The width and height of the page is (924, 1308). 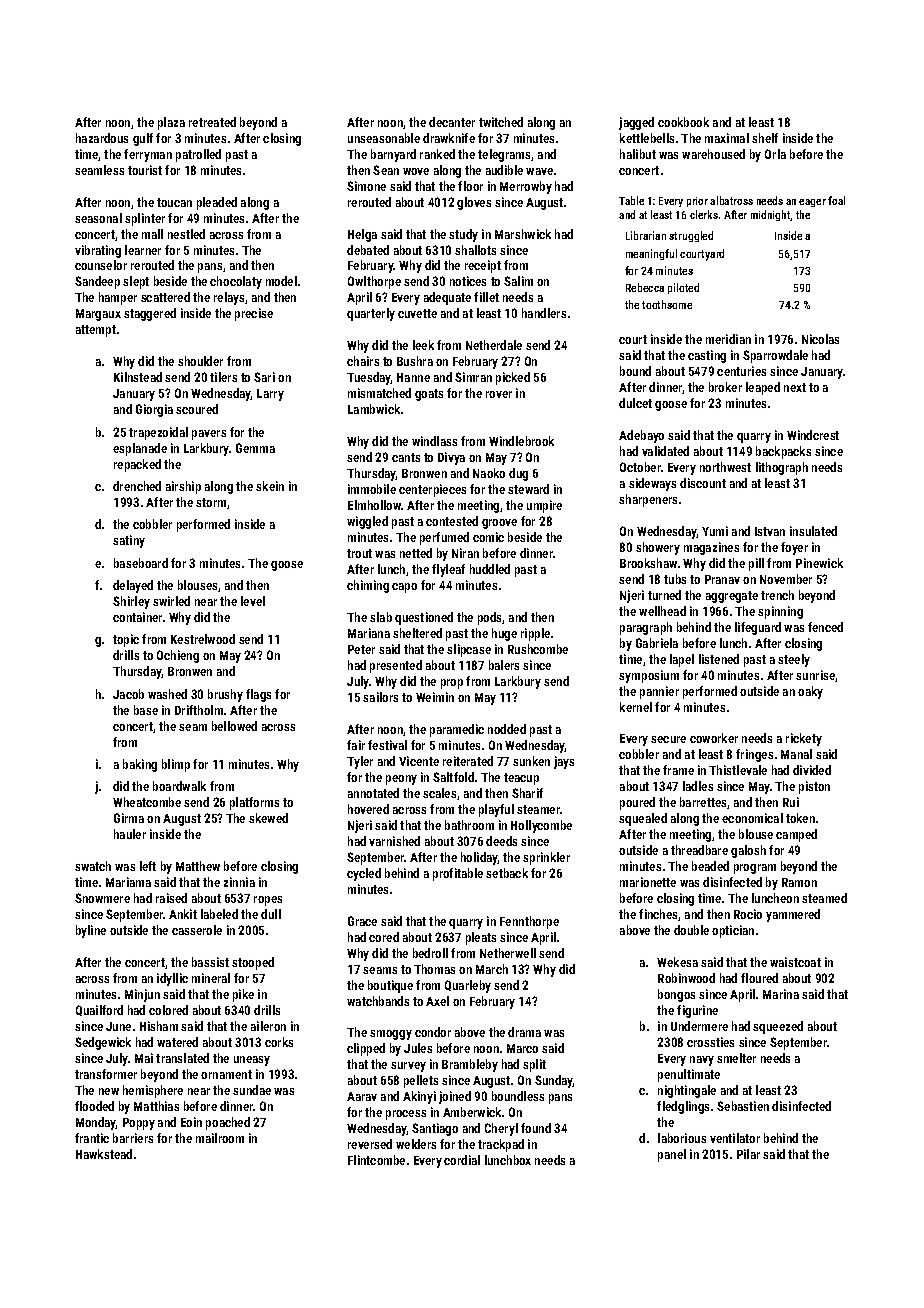 I want to click on halibut, so click(x=638, y=154).
